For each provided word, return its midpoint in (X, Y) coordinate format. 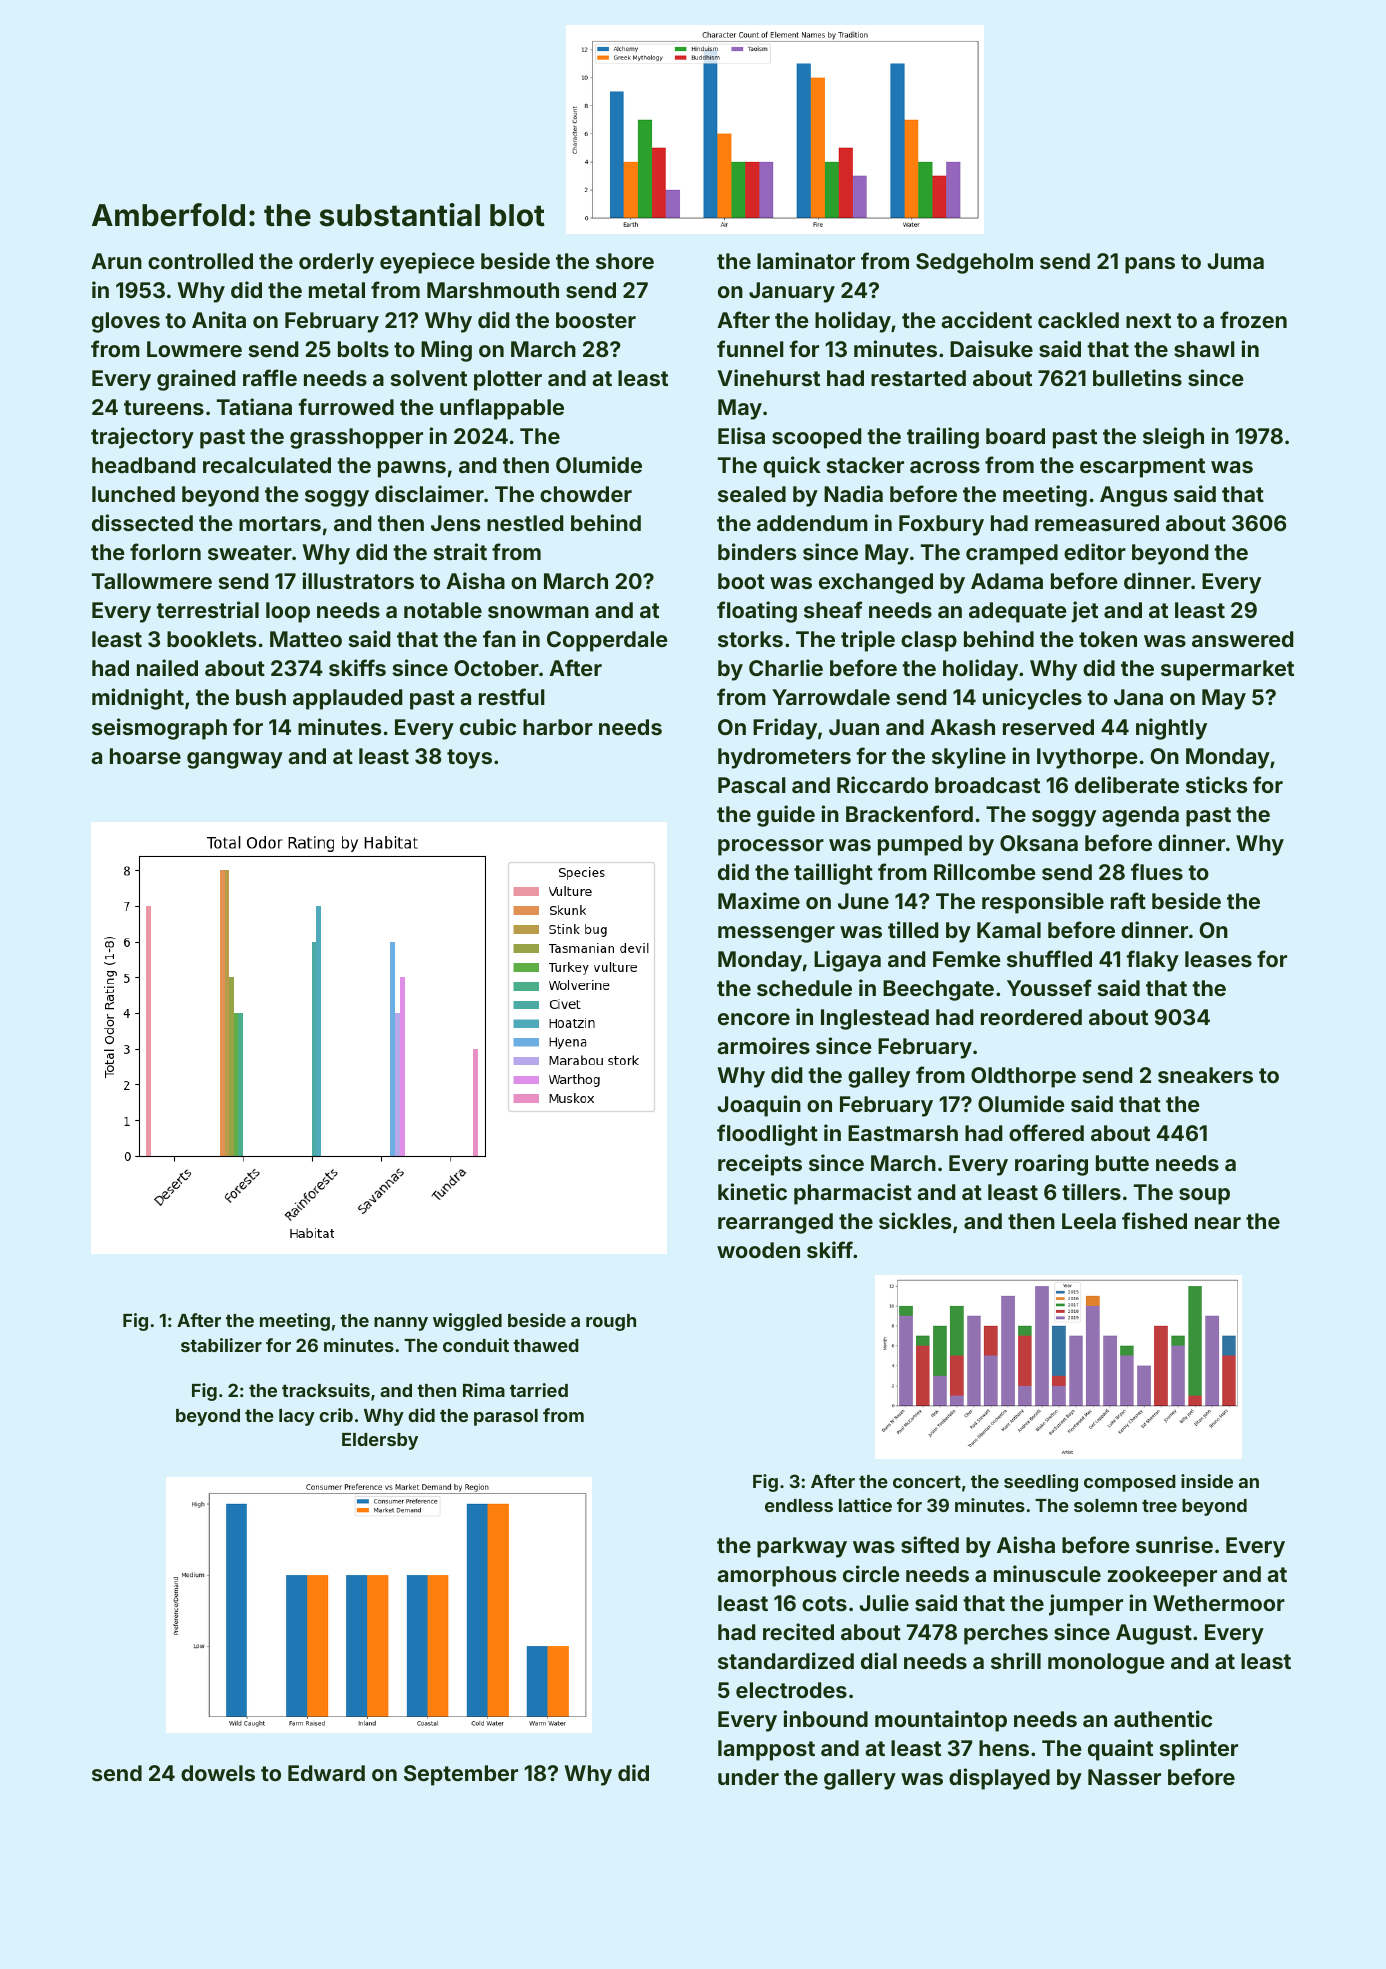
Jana (1138, 697)
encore (754, 1019)
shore (625, 261)
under (748, 1777)
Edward (326, 1773)
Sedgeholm (974, 263)
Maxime (759, 900)
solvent (429, 378)
